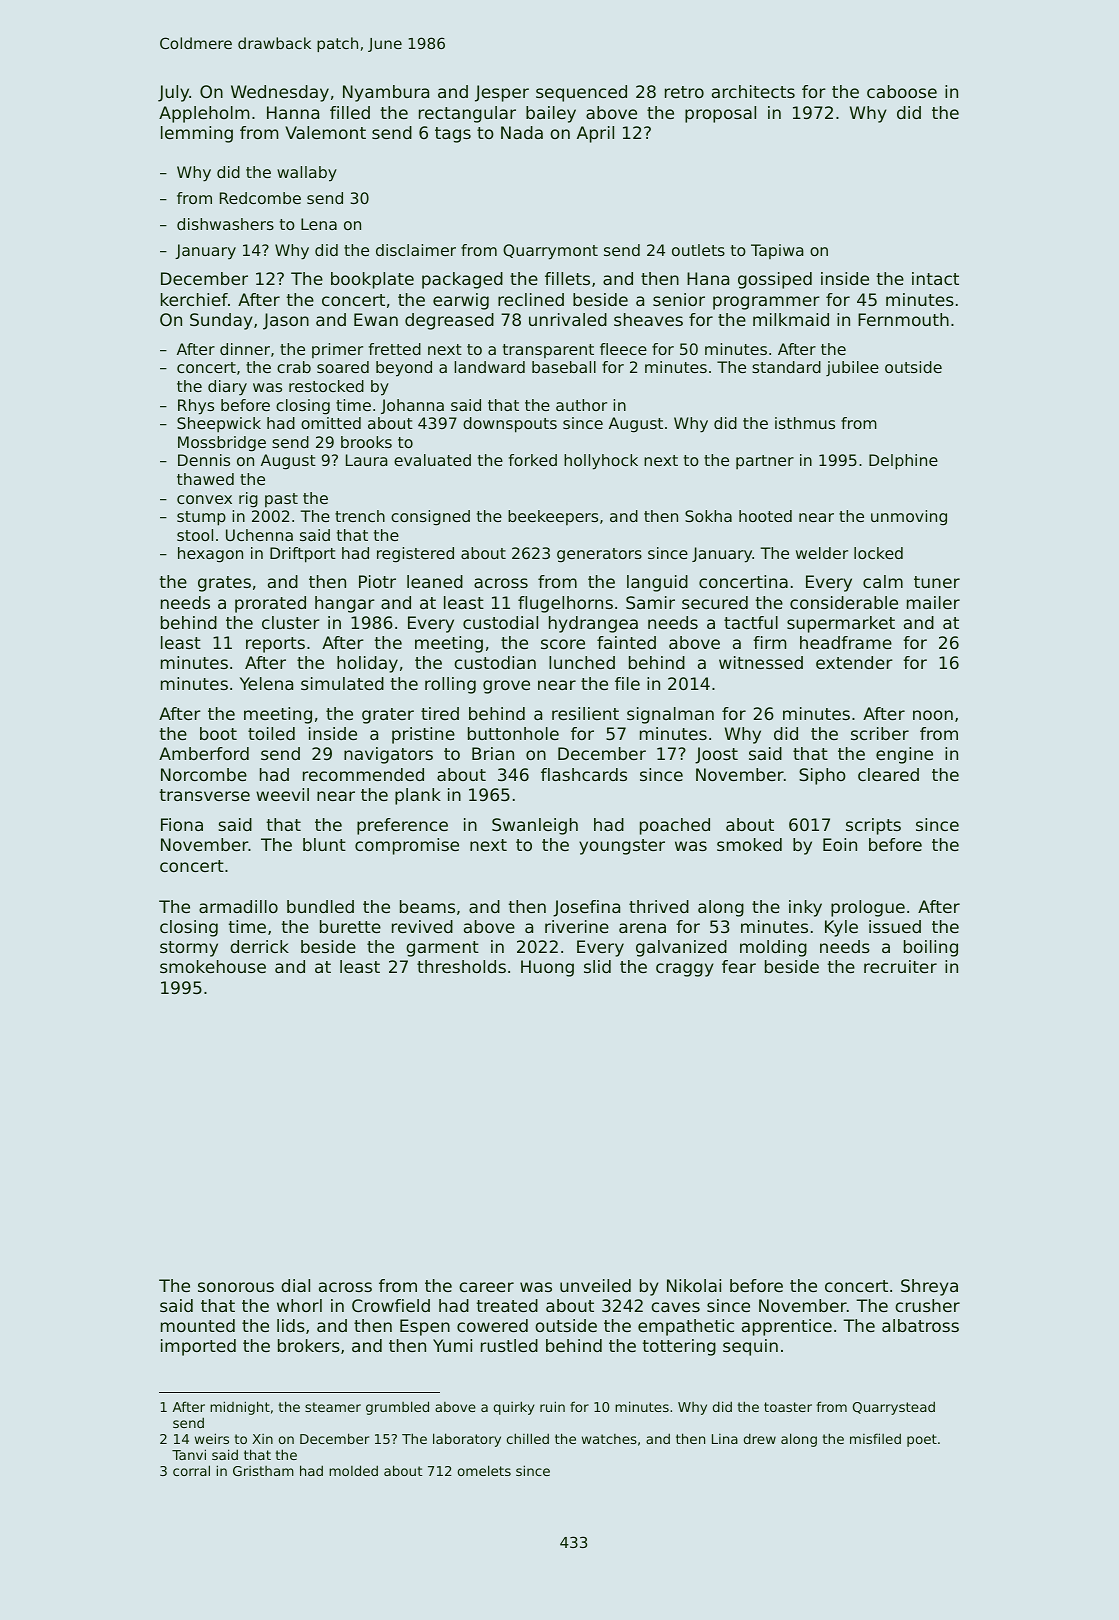  I want to click on Lina, so click(725, 1439).
